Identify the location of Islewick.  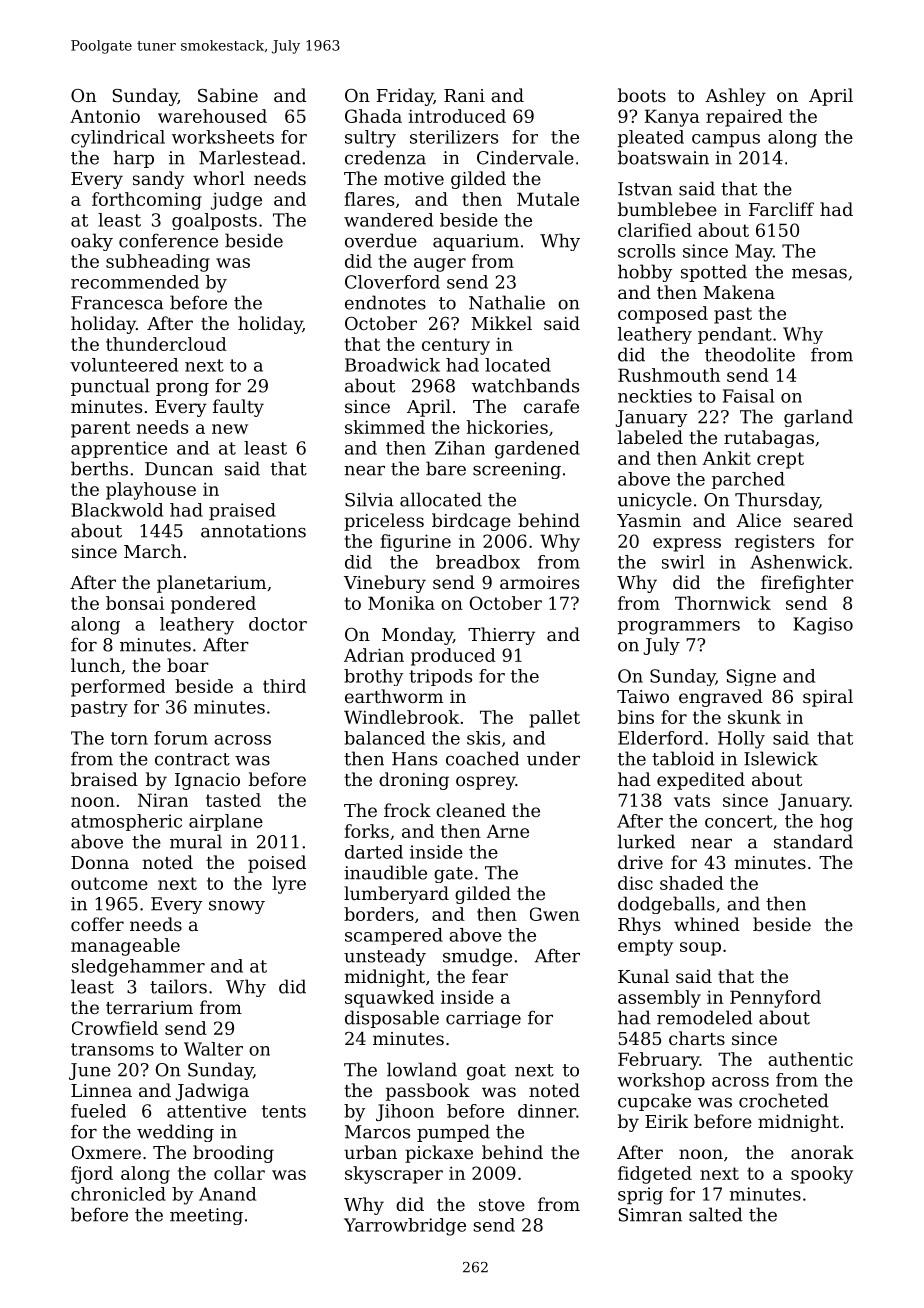
(781, 758).
